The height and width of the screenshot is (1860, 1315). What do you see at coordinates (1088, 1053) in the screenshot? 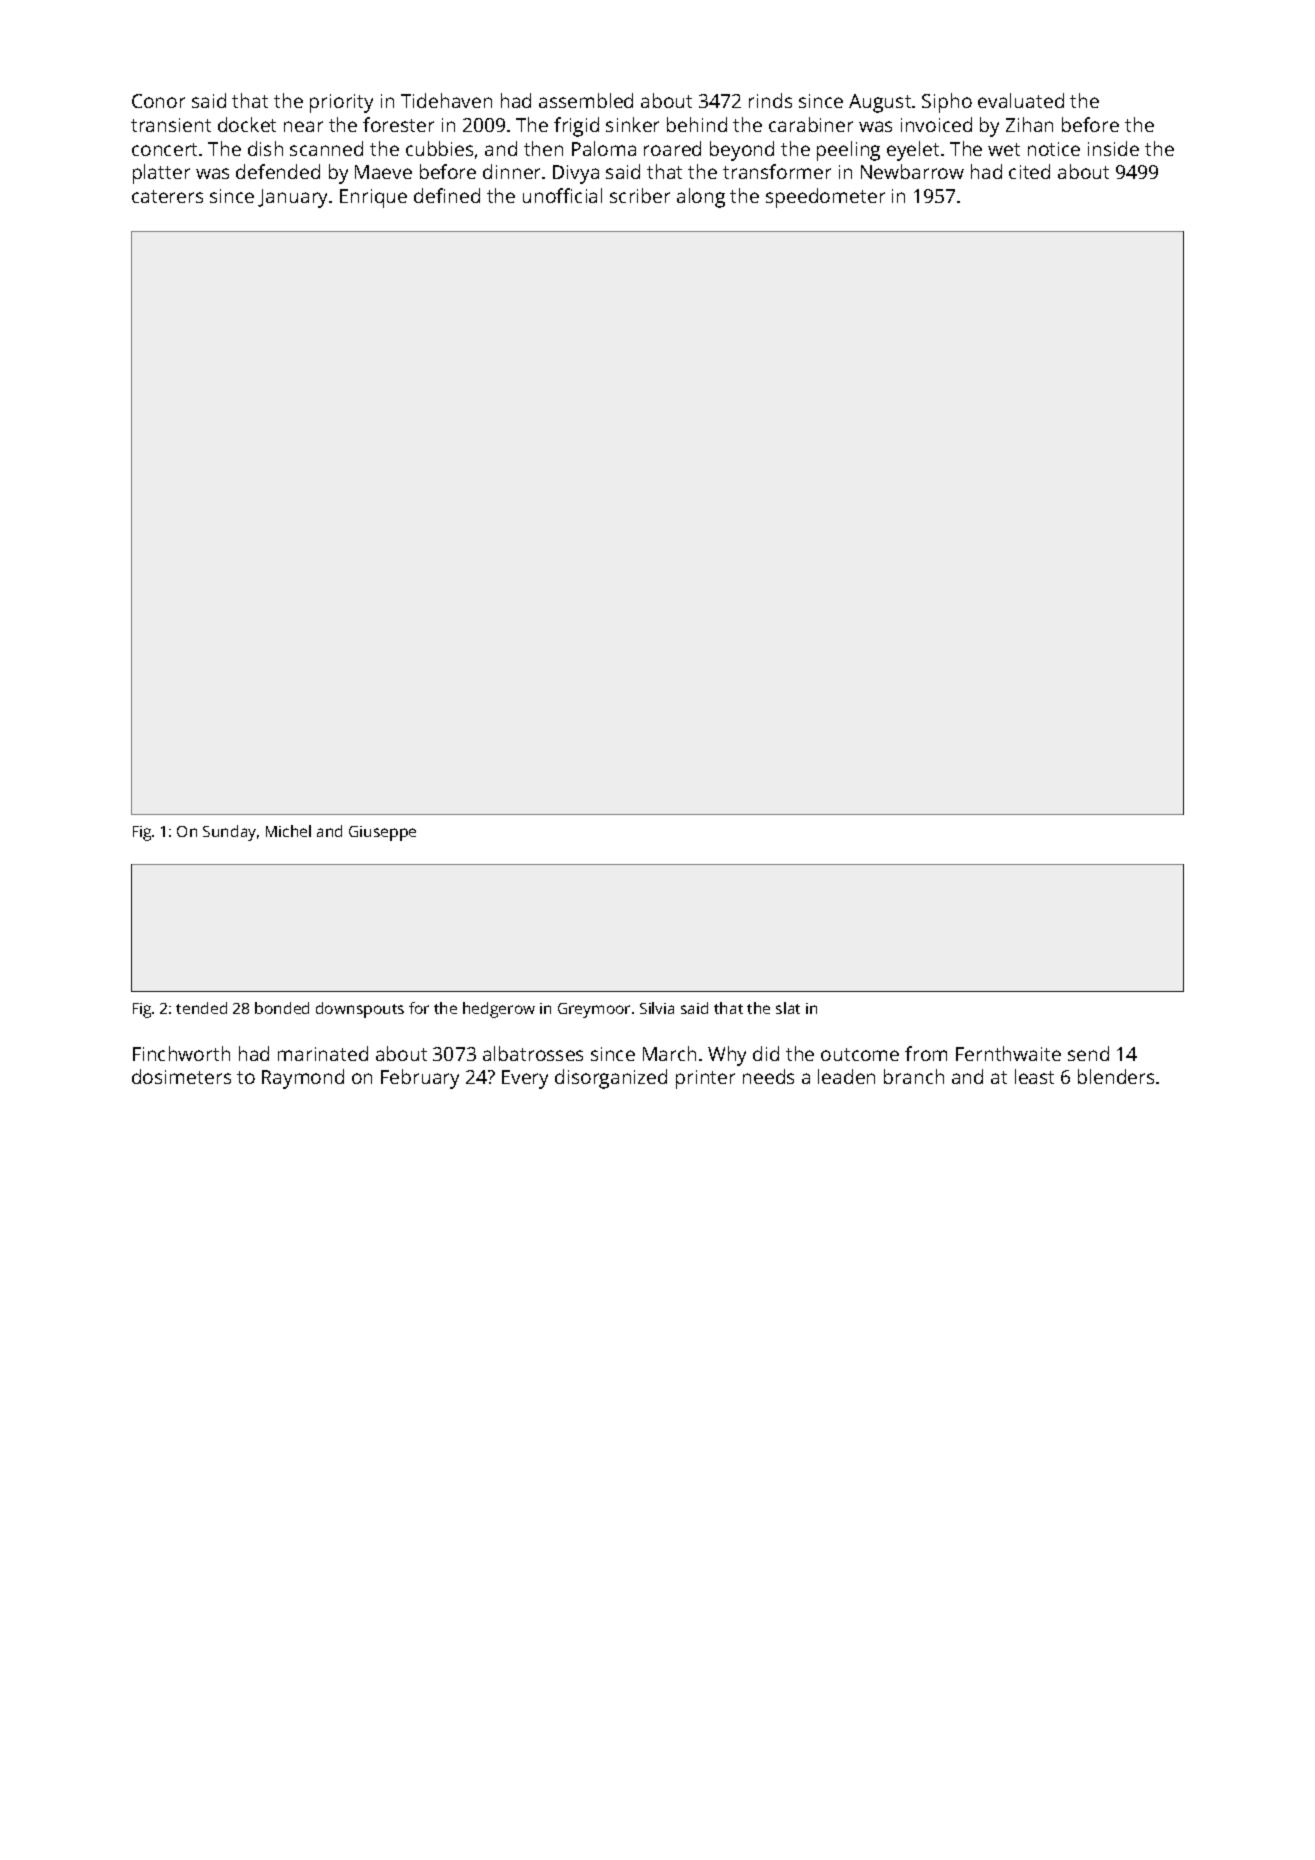
I see `send` at bounding box center [1088, 1053].
